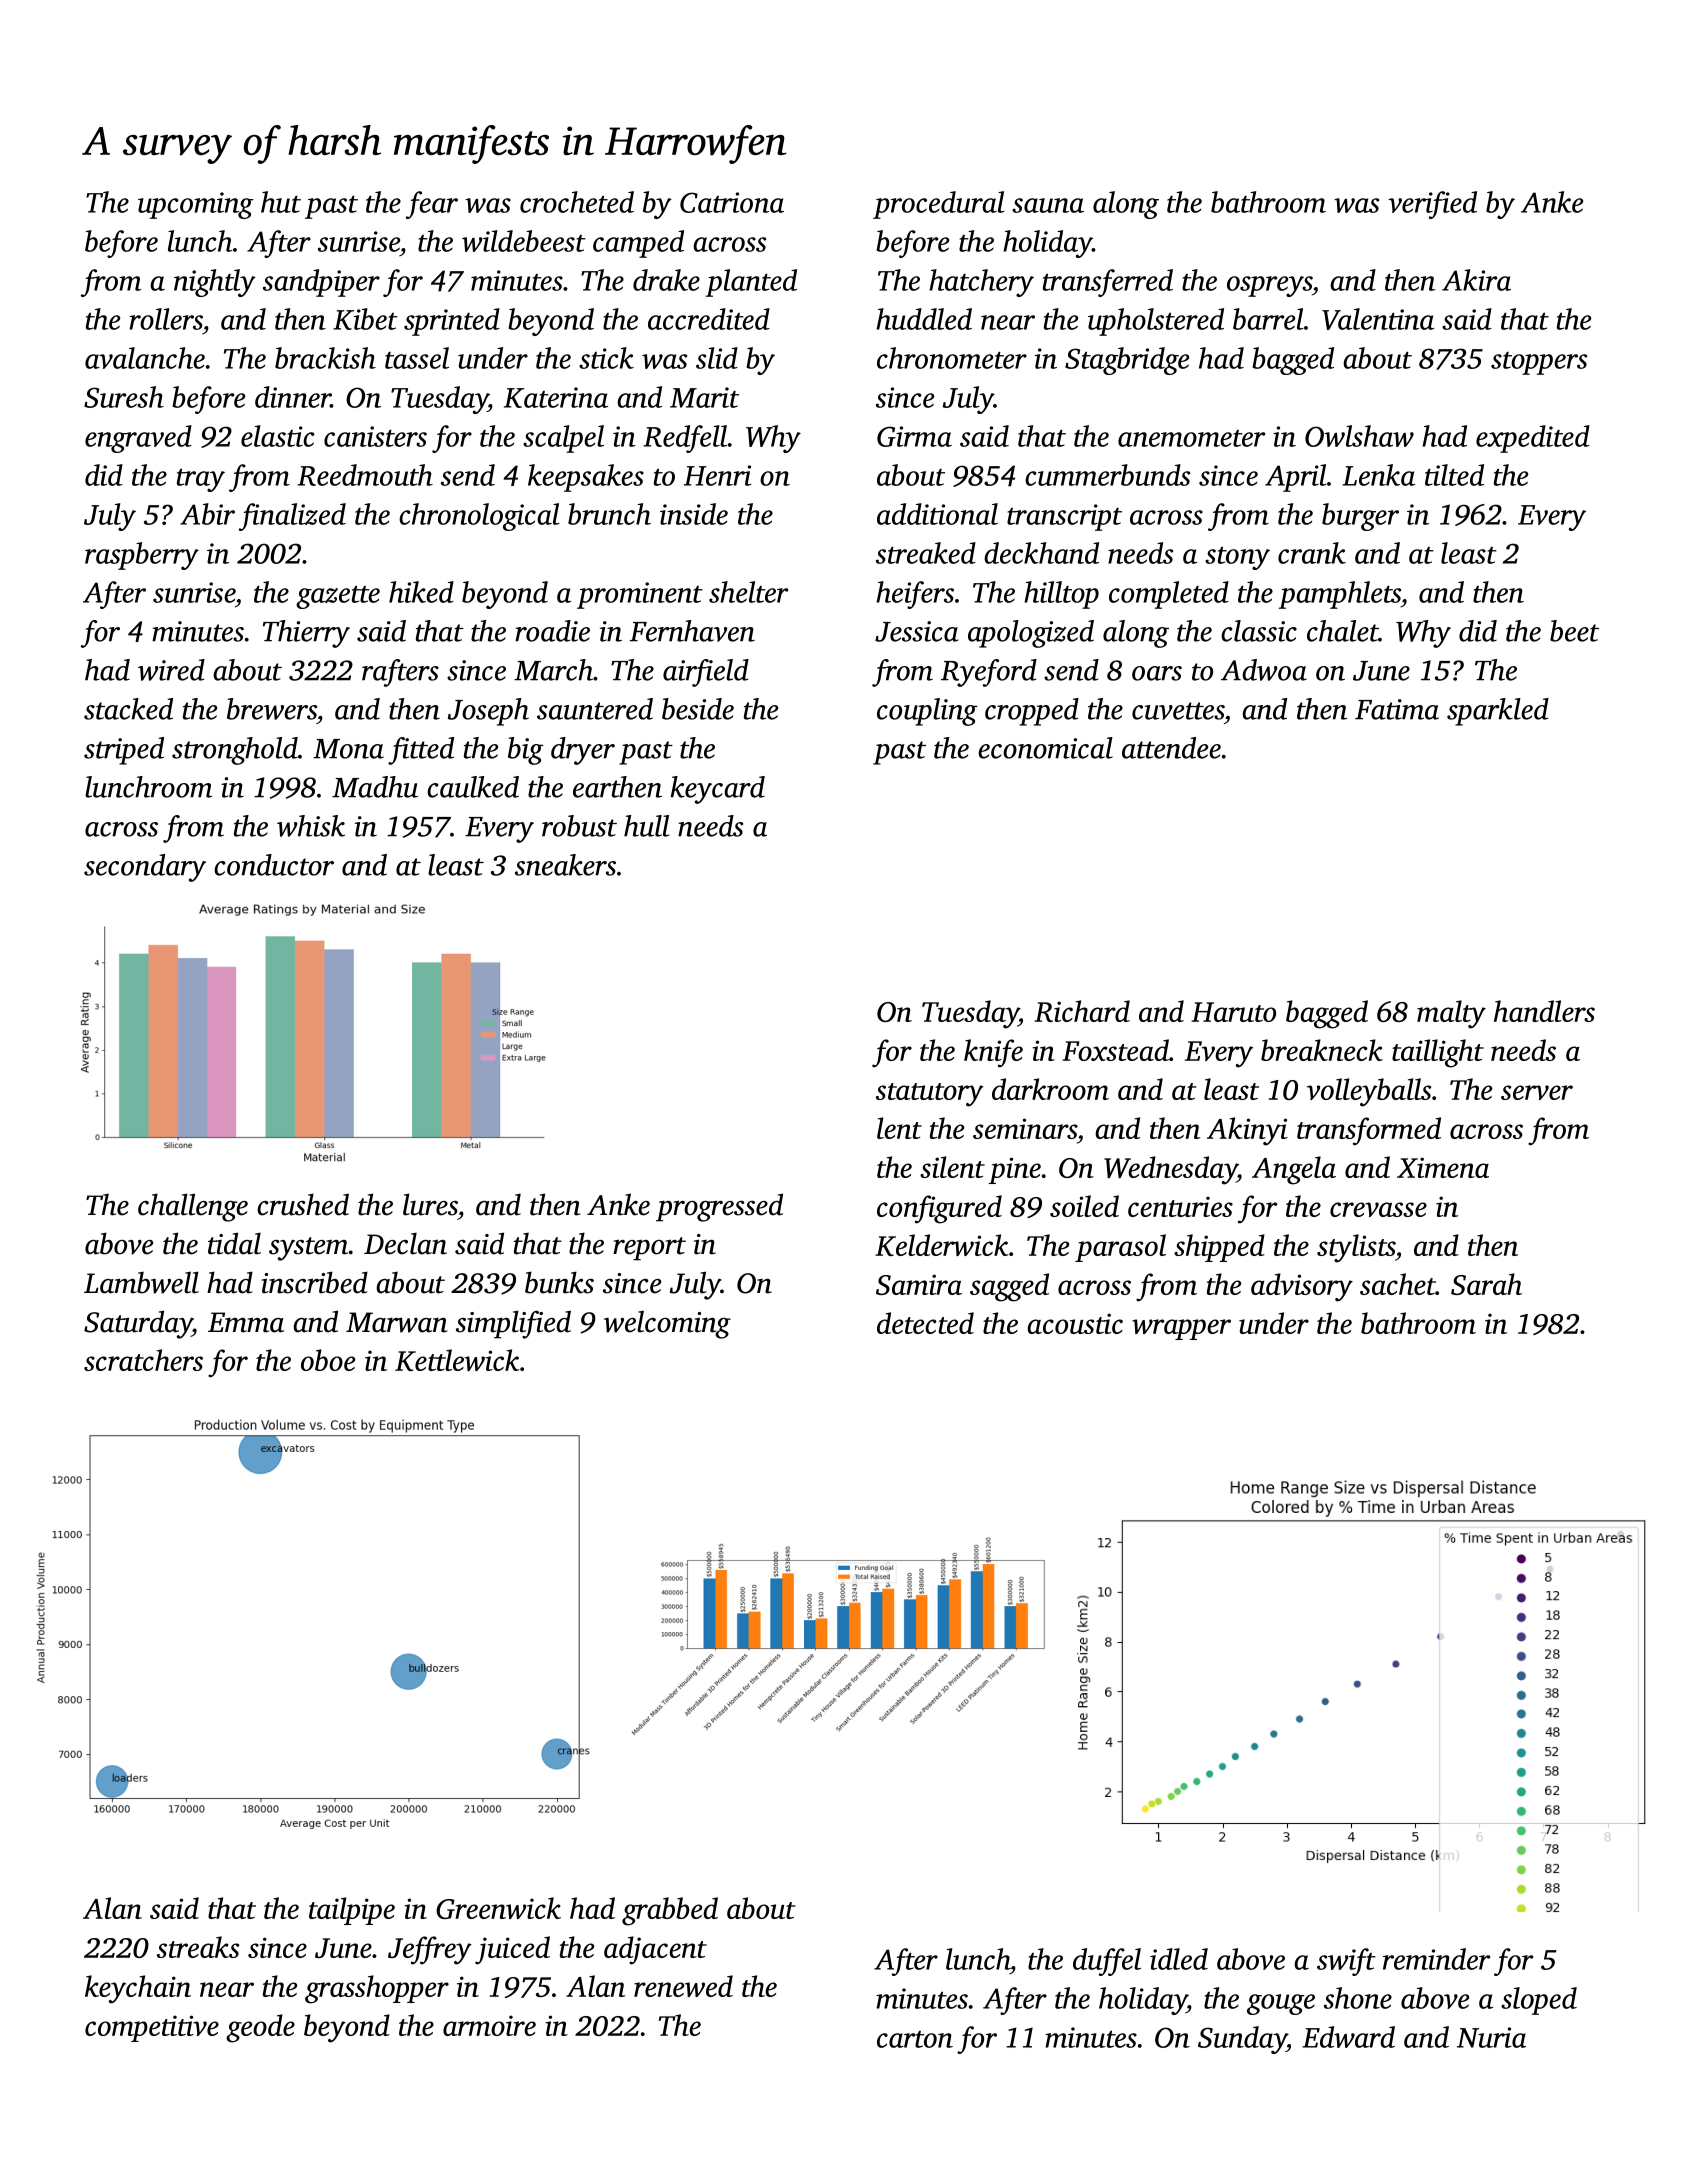 This page has height=2178, width=1683. I want to click on Samira, so click(919, 1284).
